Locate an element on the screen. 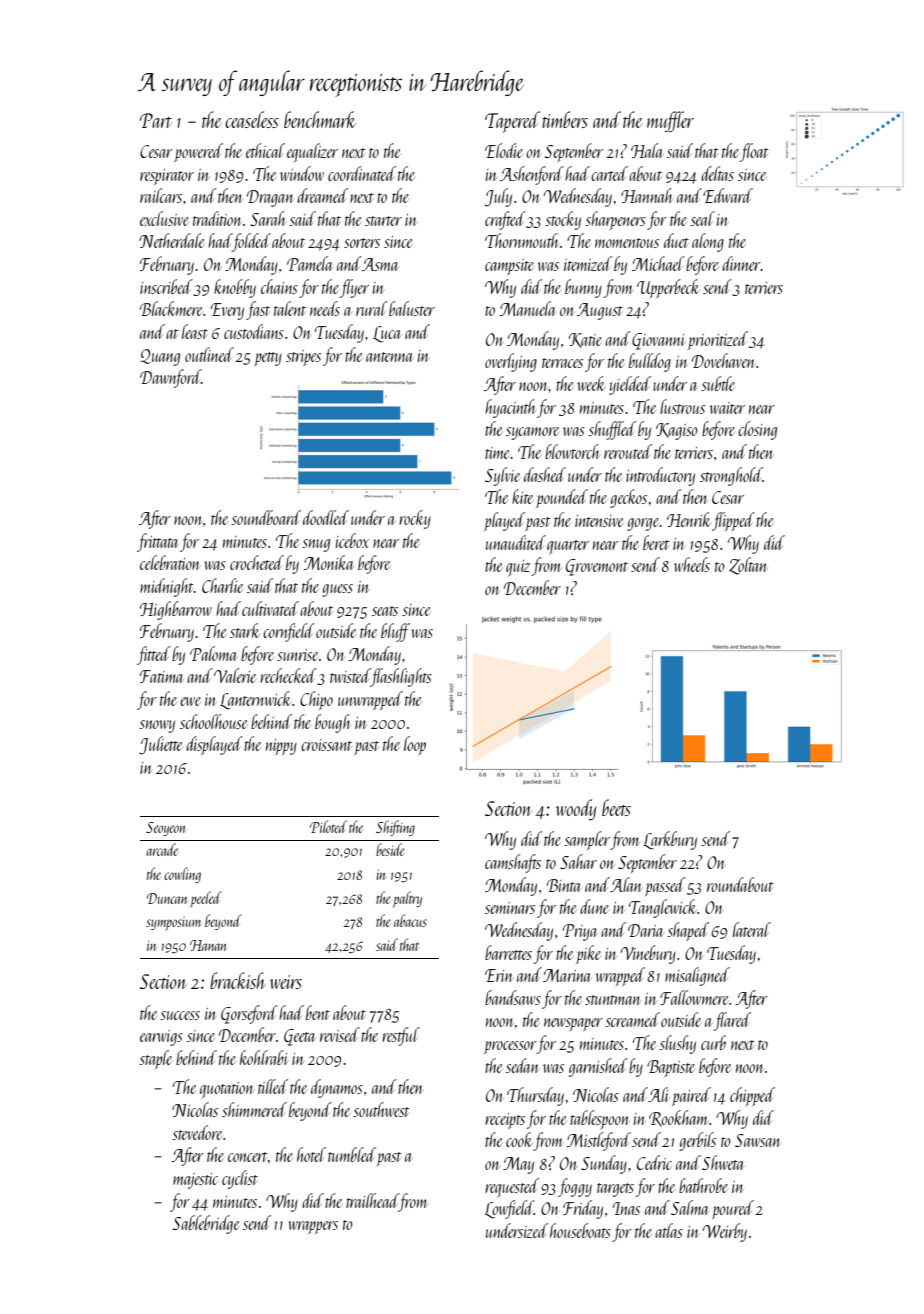  Tapered is located at coordinates (512, 122).
